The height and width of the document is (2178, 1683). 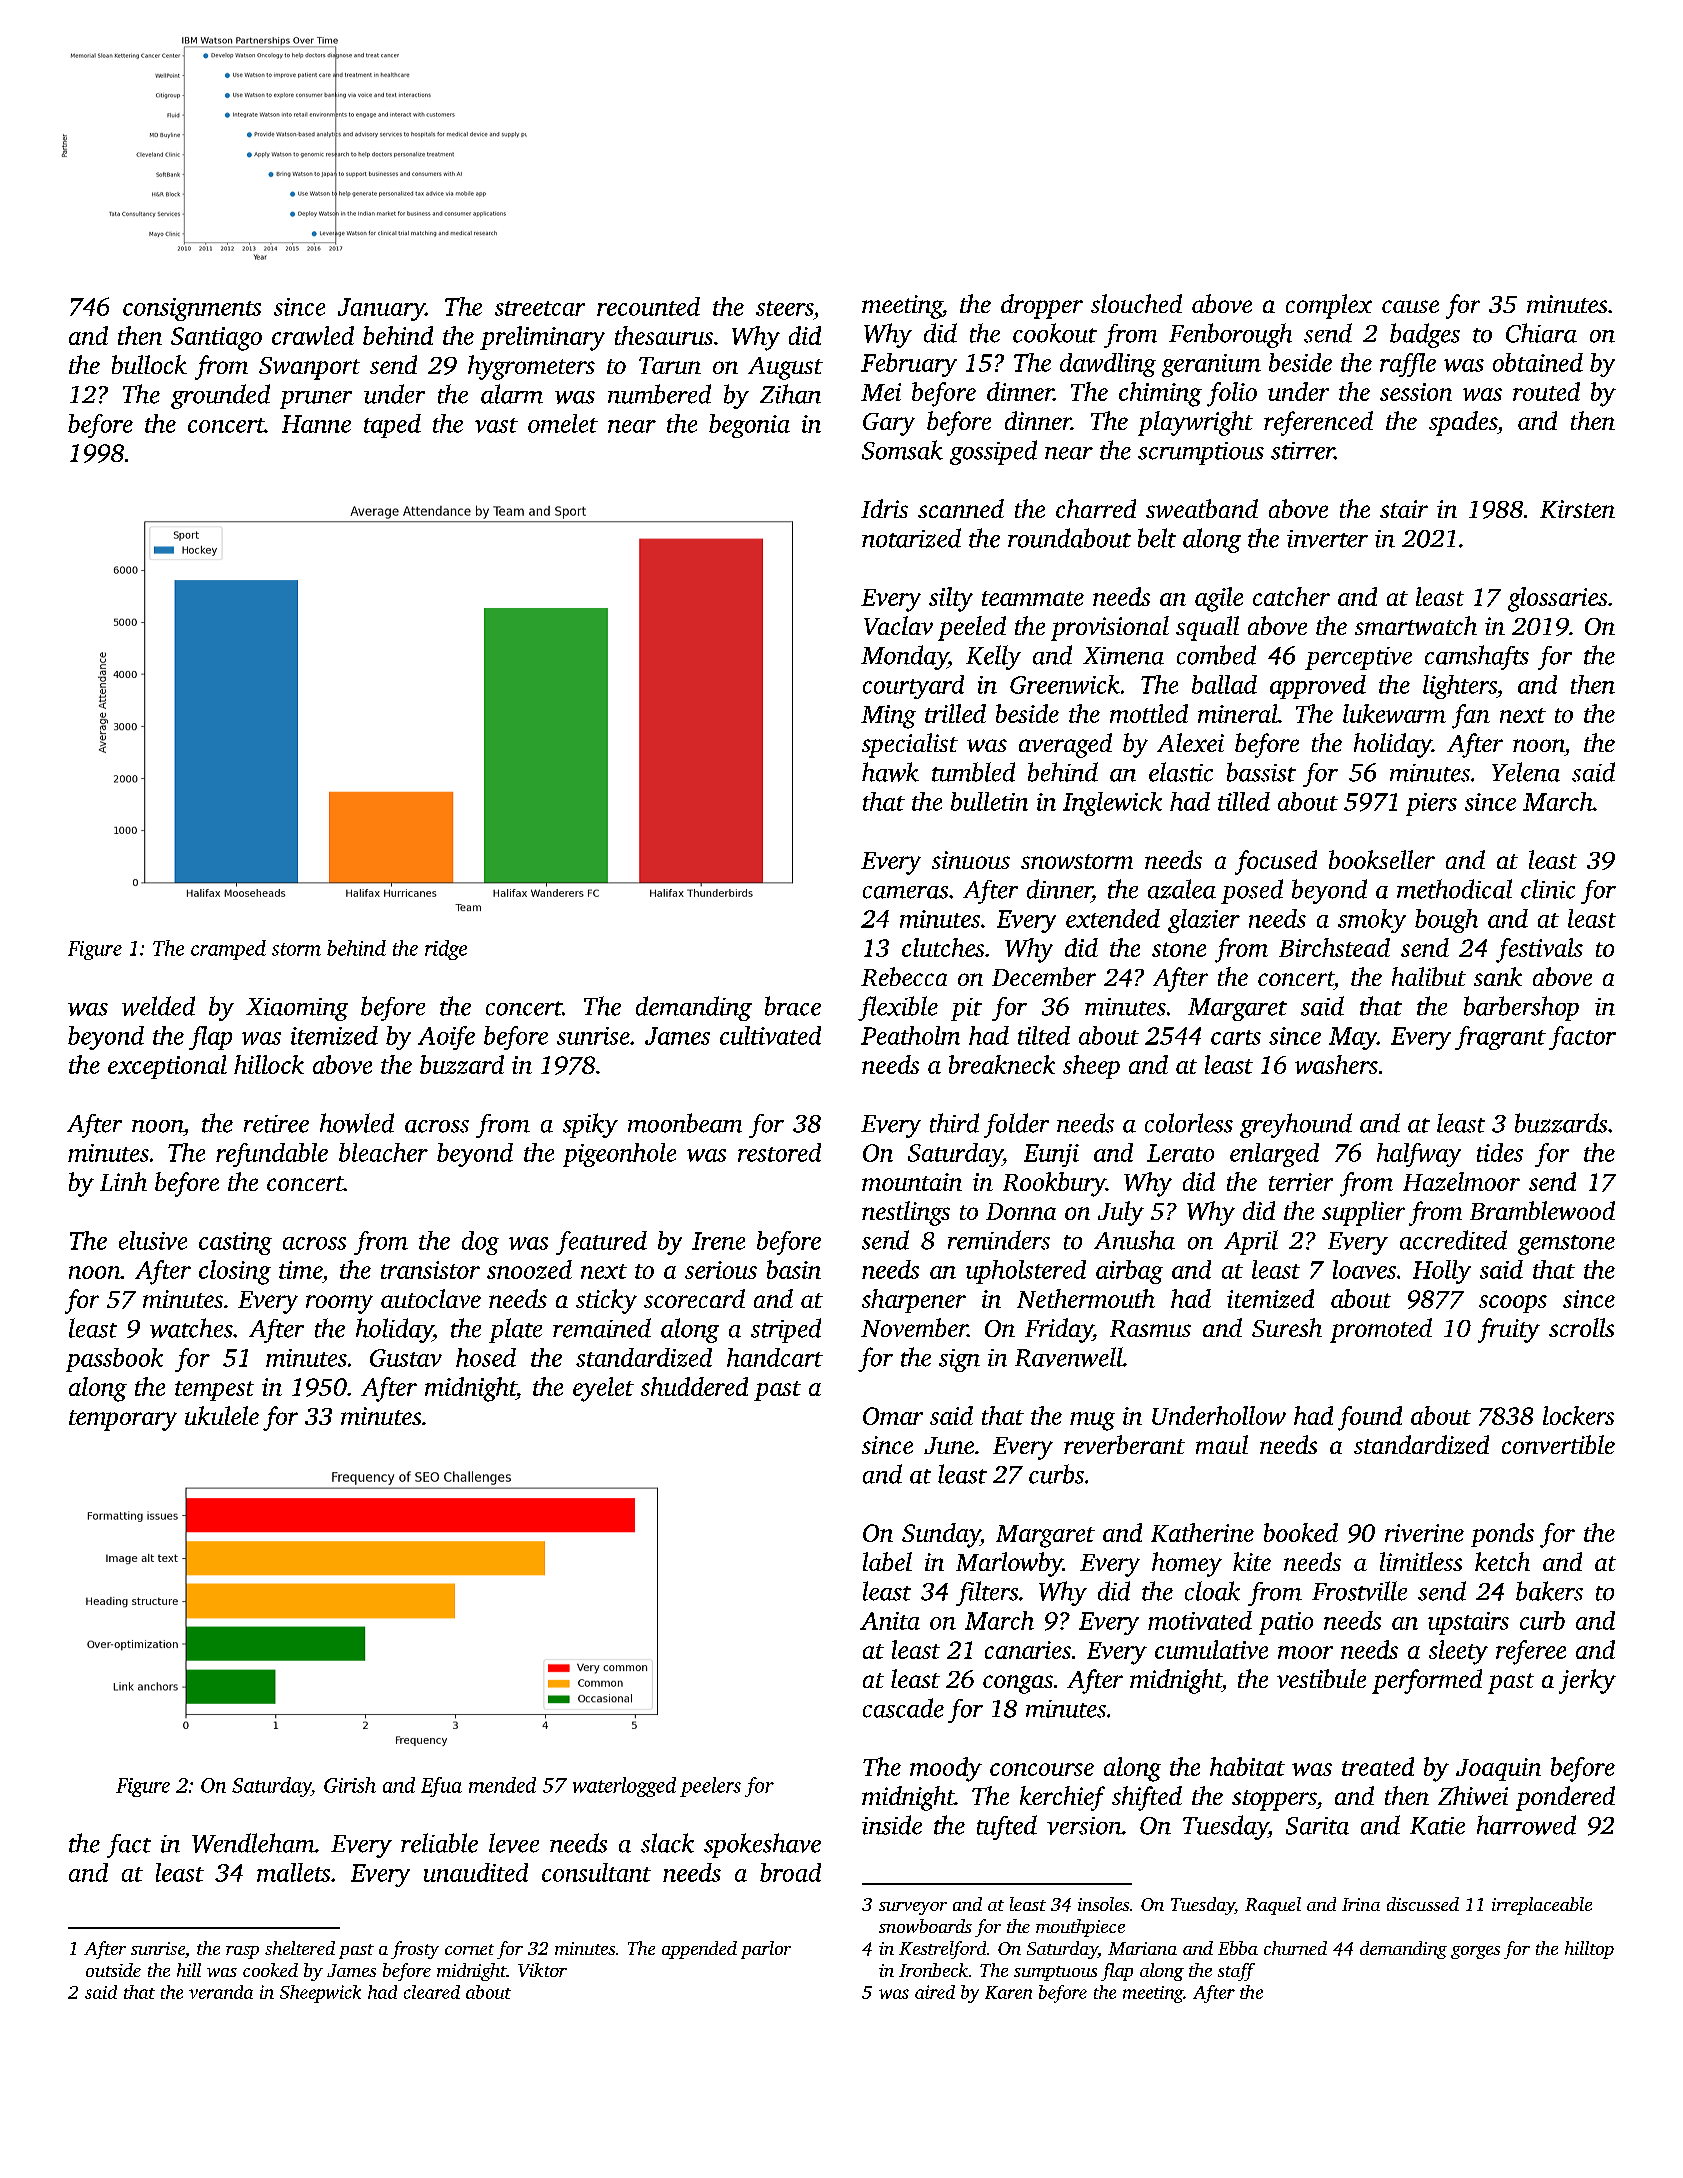 What do you see at coordinates (890, 772) in the document?
I see `hawk` at bounding box center [890, 772].
